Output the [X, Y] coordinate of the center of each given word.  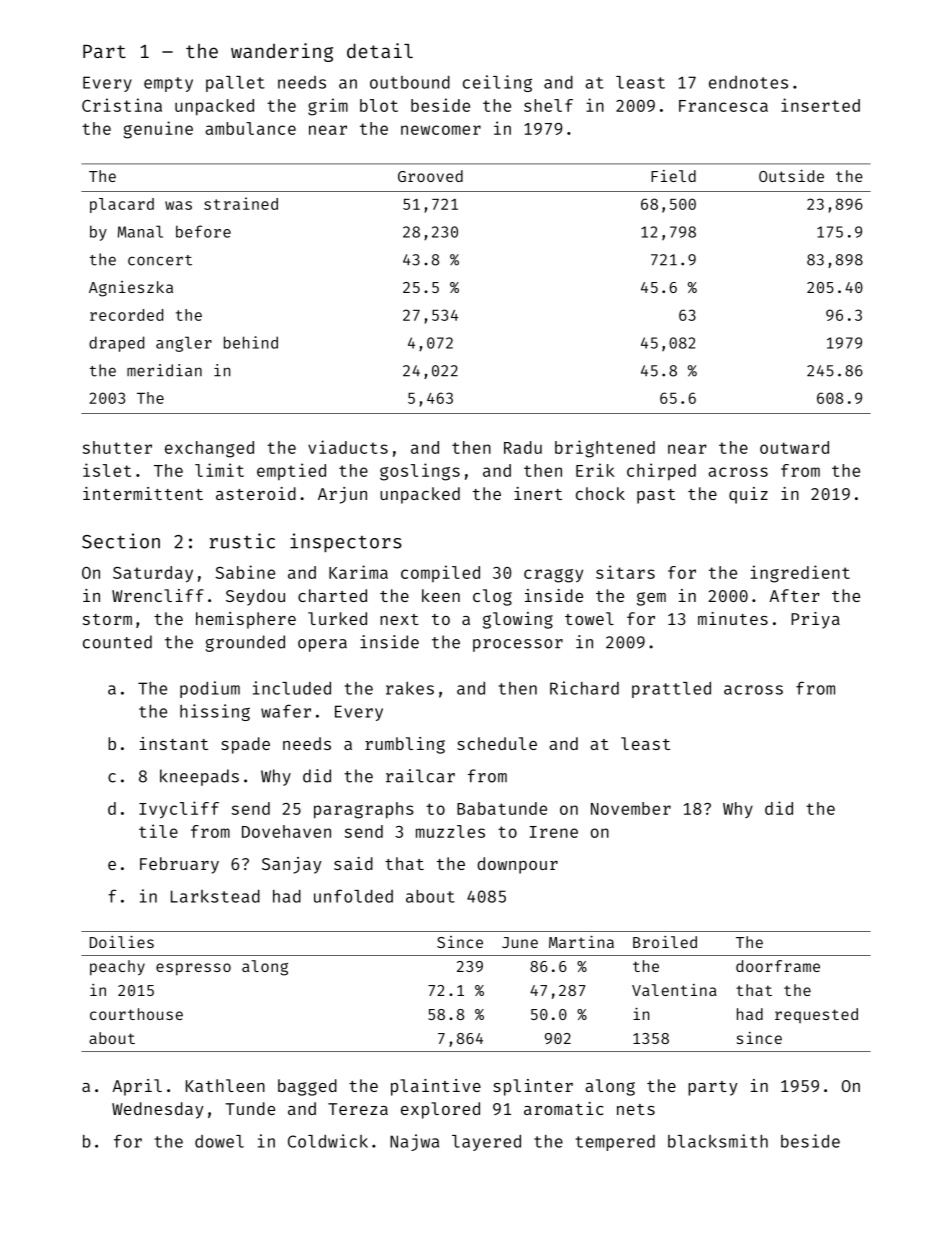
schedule [497, 743]
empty [168, 84]
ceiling [497, 83]
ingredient [800, 574]
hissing [215, 712]
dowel [219, 1141]
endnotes [748, 82]
